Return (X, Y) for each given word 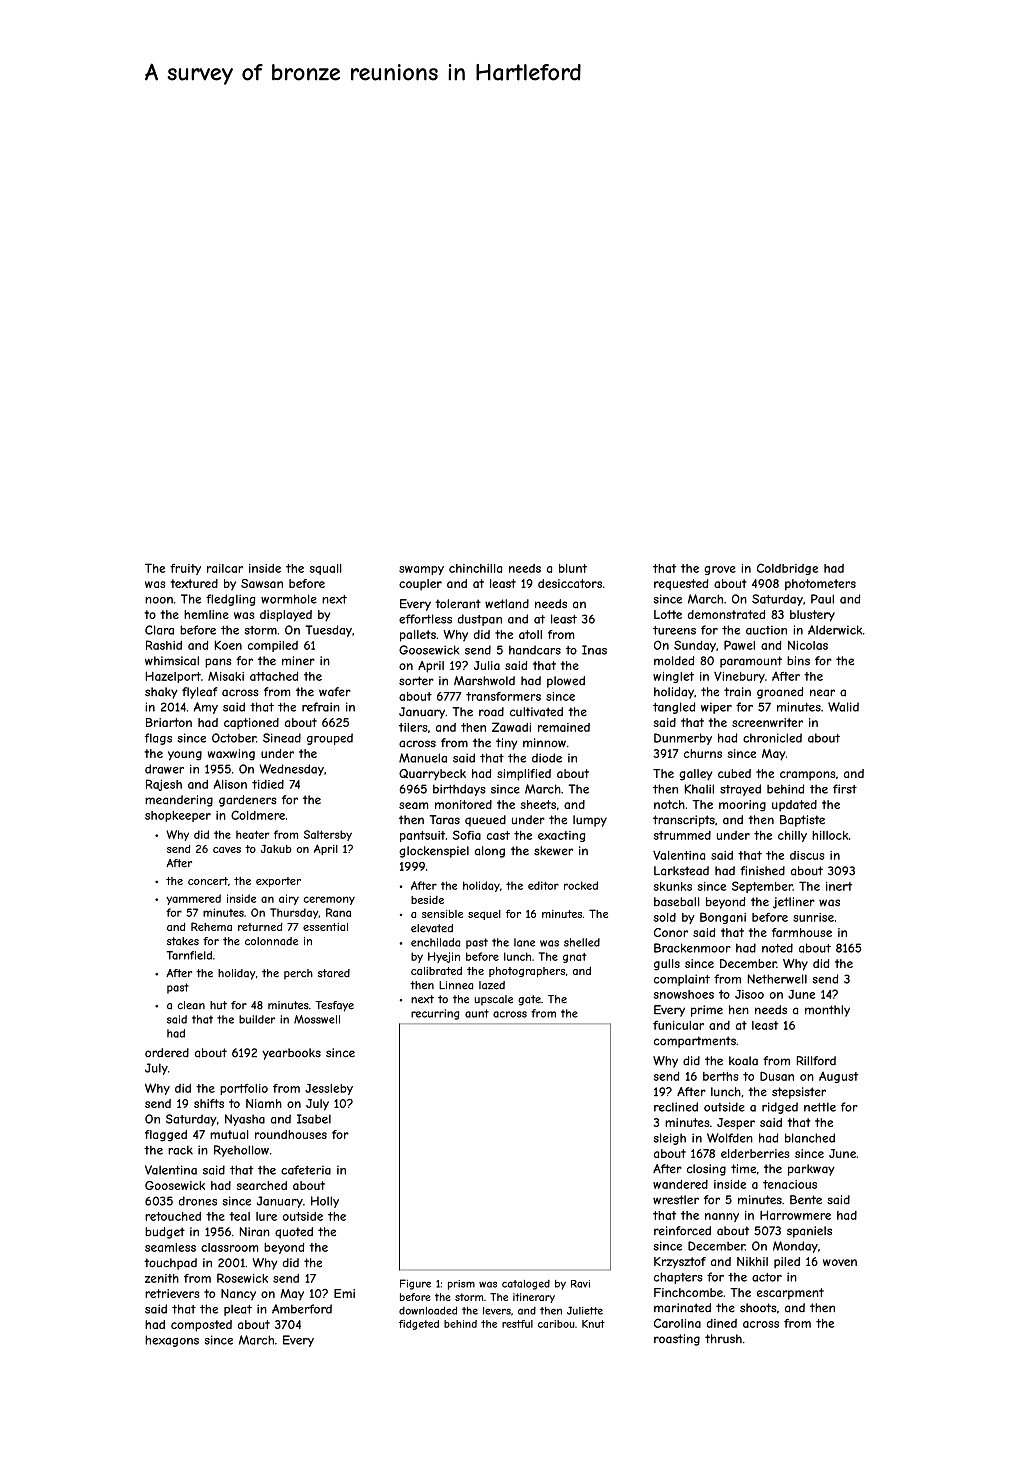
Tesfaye (334, 1006)
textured (194, 583)
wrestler (676, 1200)
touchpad (170, 1264)
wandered (680, 1184)
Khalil (699, 789)
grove (720, 570)
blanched (810, 1138)
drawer (164, 769)
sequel (484, 915)
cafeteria (306, 1170)
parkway (811, 1170)
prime (707, 1011)
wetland (507, 604)
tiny (507, 744)
